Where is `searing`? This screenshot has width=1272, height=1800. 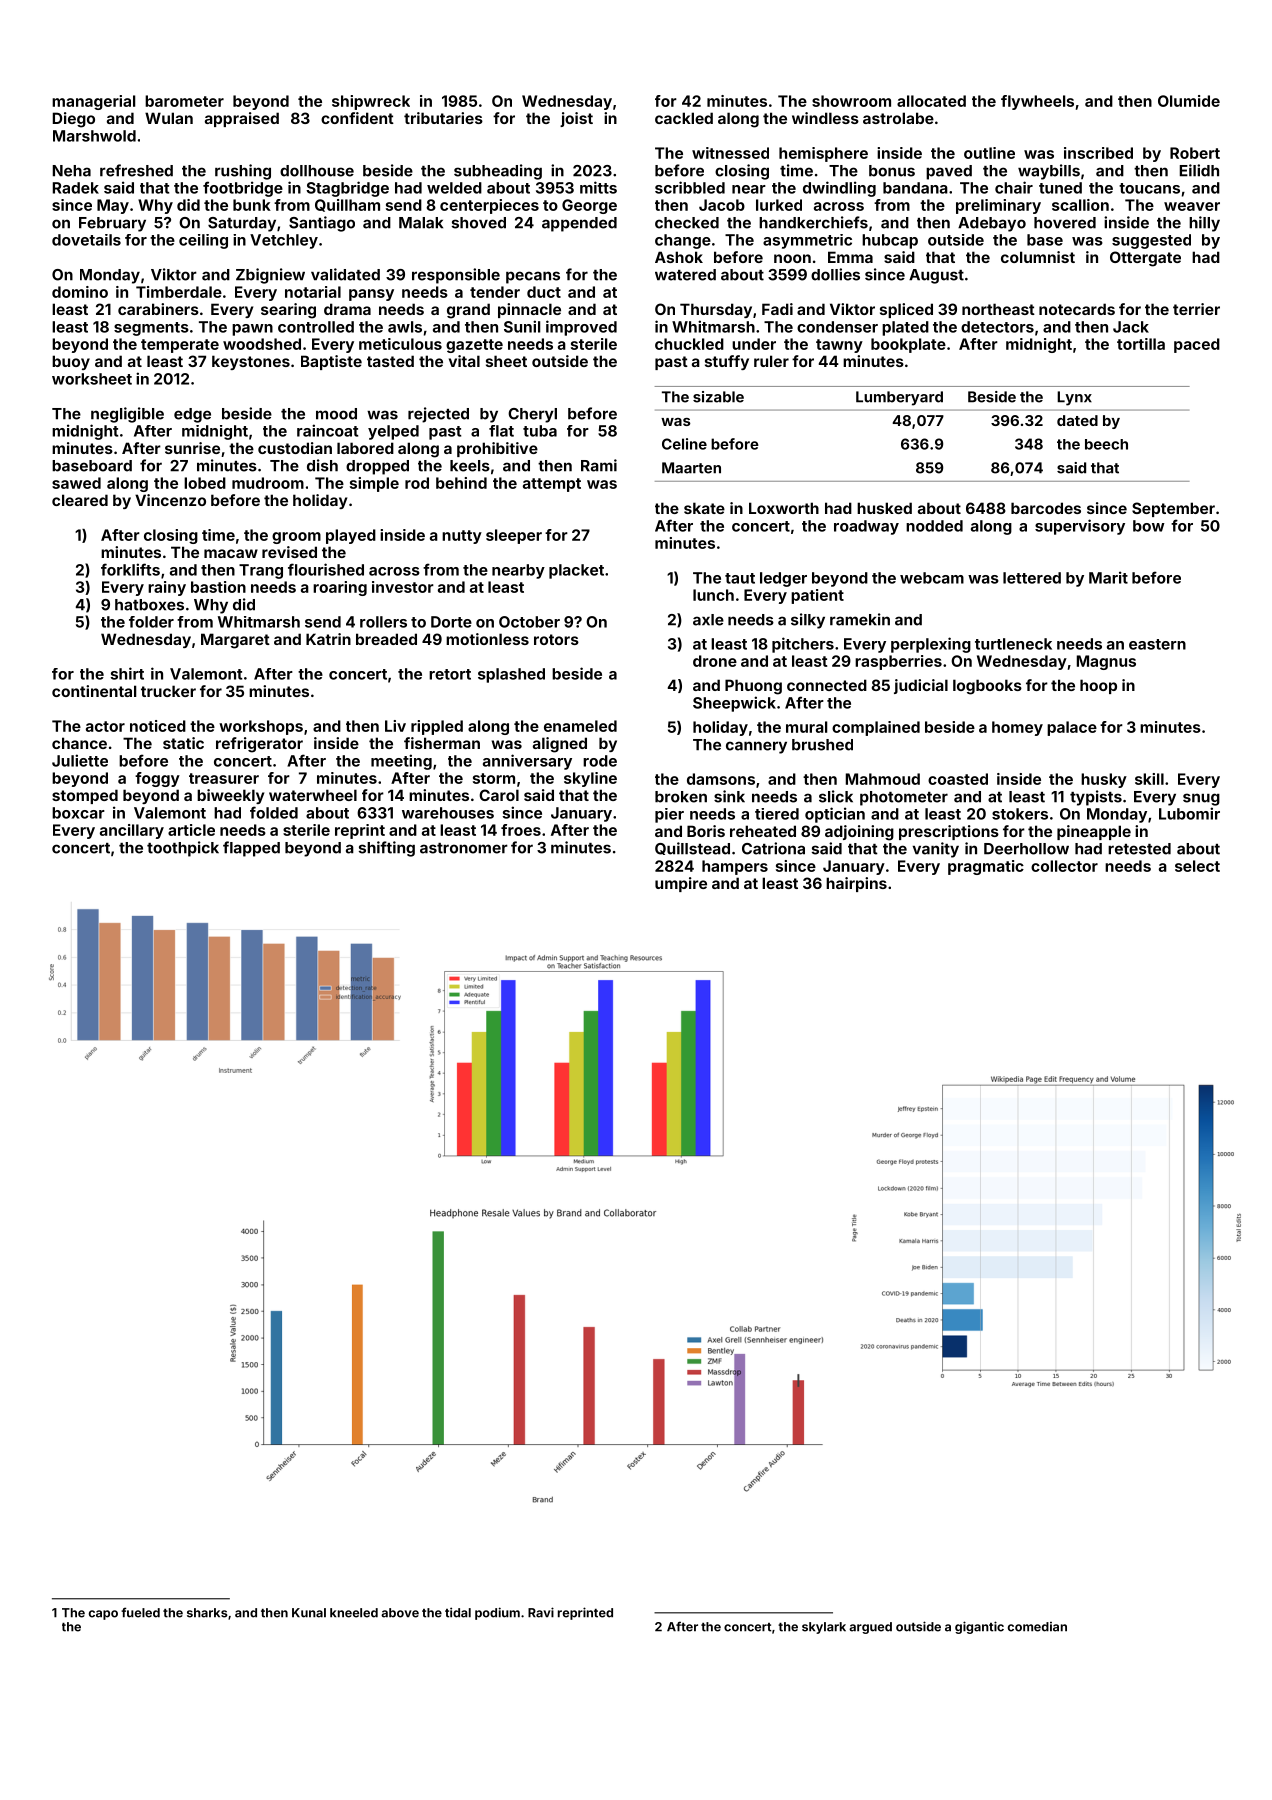
searing is located at coordinates (288, 311).
